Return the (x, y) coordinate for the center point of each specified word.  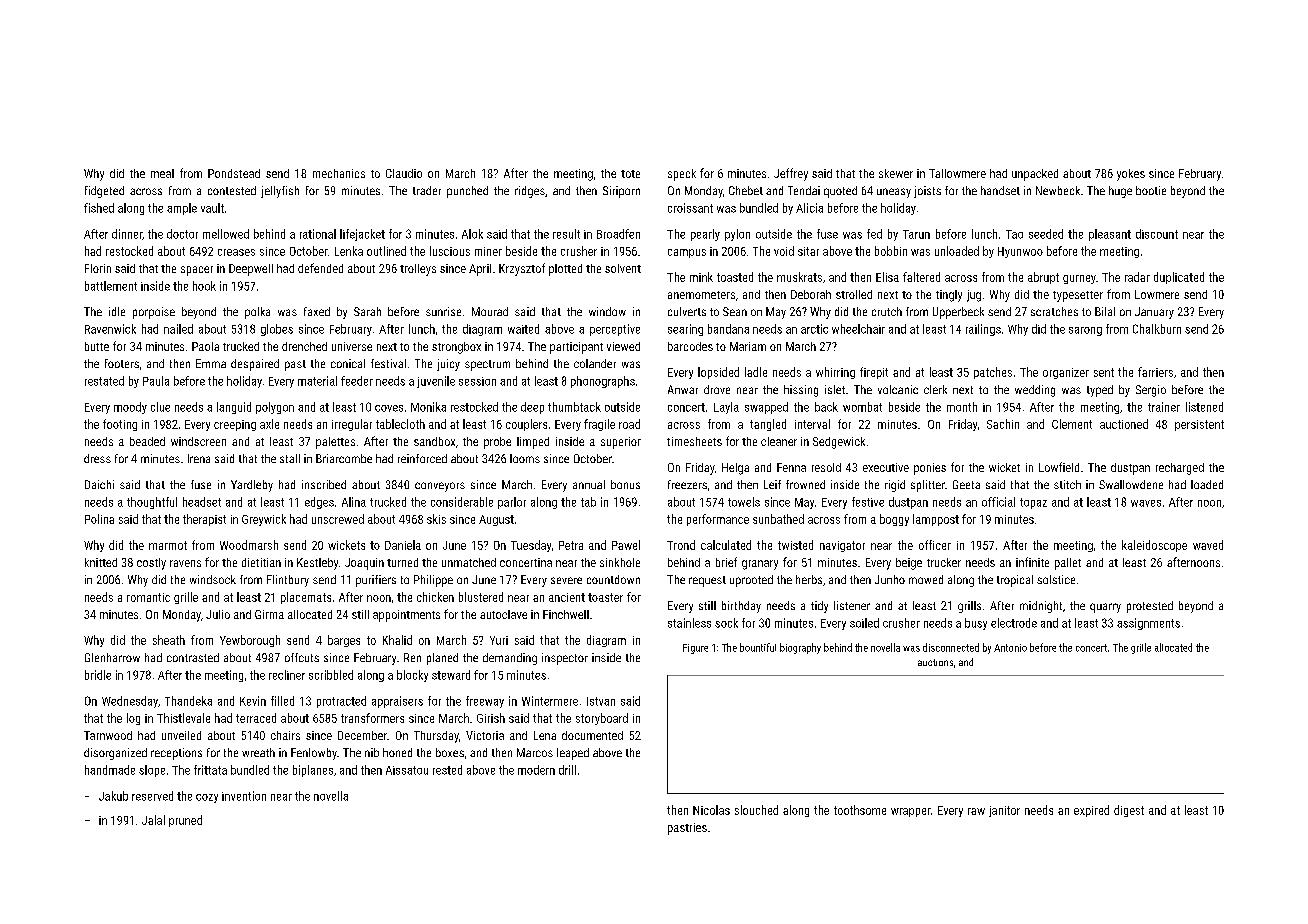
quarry (1105, 608)
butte (97, 346)
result (566, 234)
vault (212, 208)
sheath (169, 640)
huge (1120, 192)
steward (451, 675)
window (607, 311)
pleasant (1110, 235)
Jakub (113, 796)
